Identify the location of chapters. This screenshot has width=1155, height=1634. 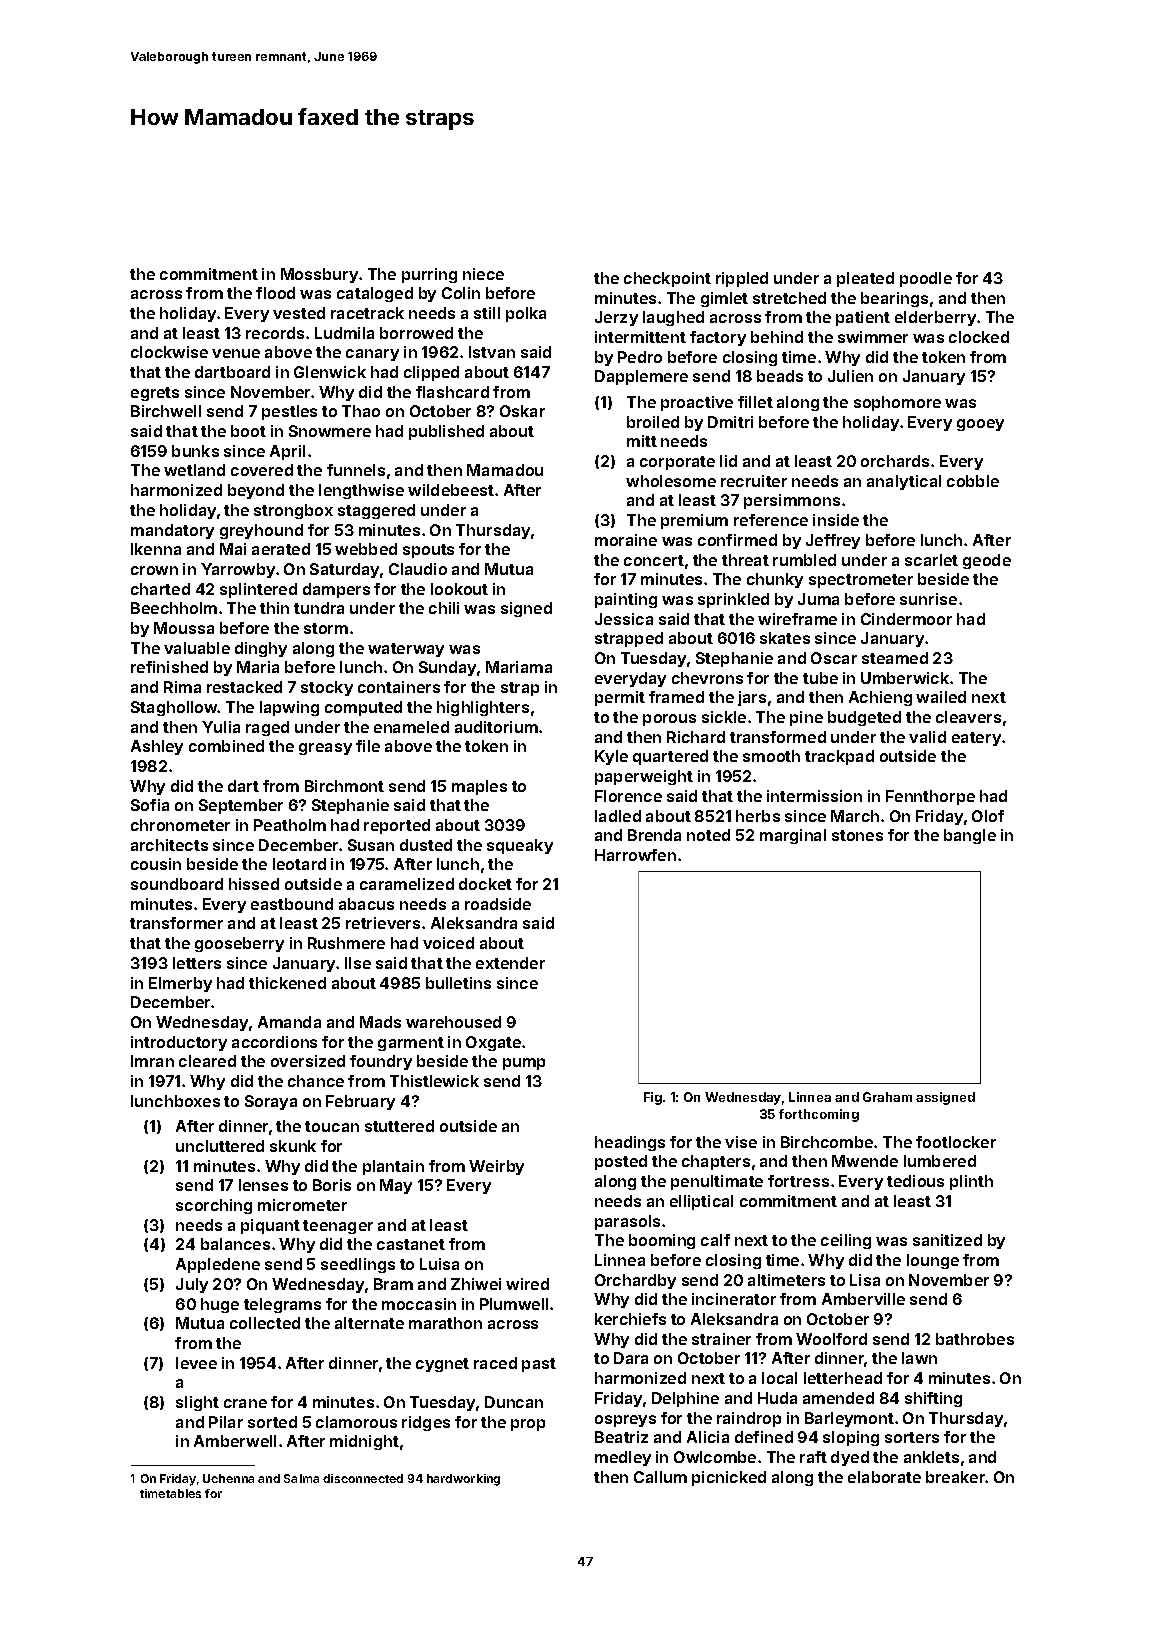
(716, 1162).
